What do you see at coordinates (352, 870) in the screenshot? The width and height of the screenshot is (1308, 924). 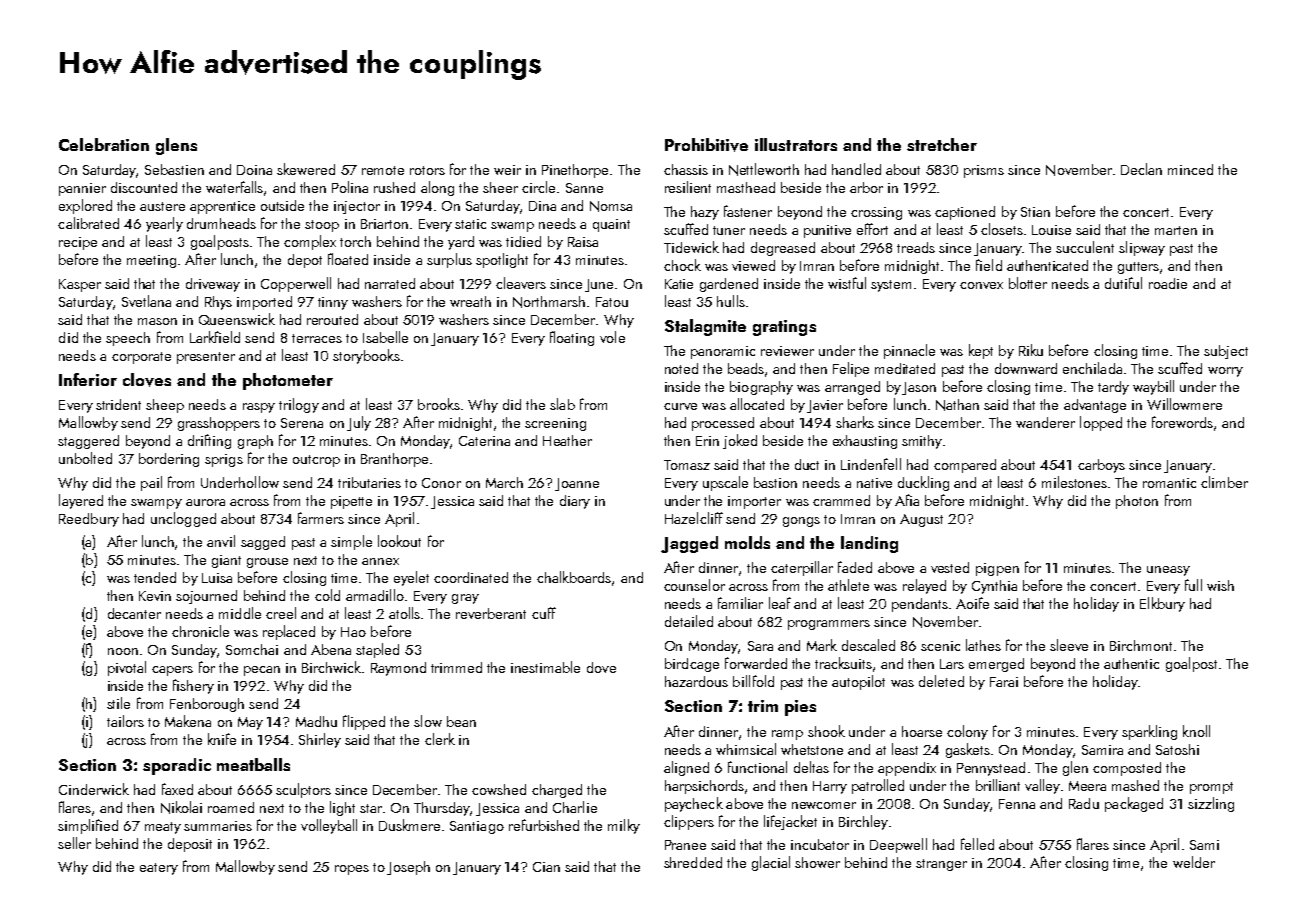 I see `ropes` at bounding box center [352, 870].
